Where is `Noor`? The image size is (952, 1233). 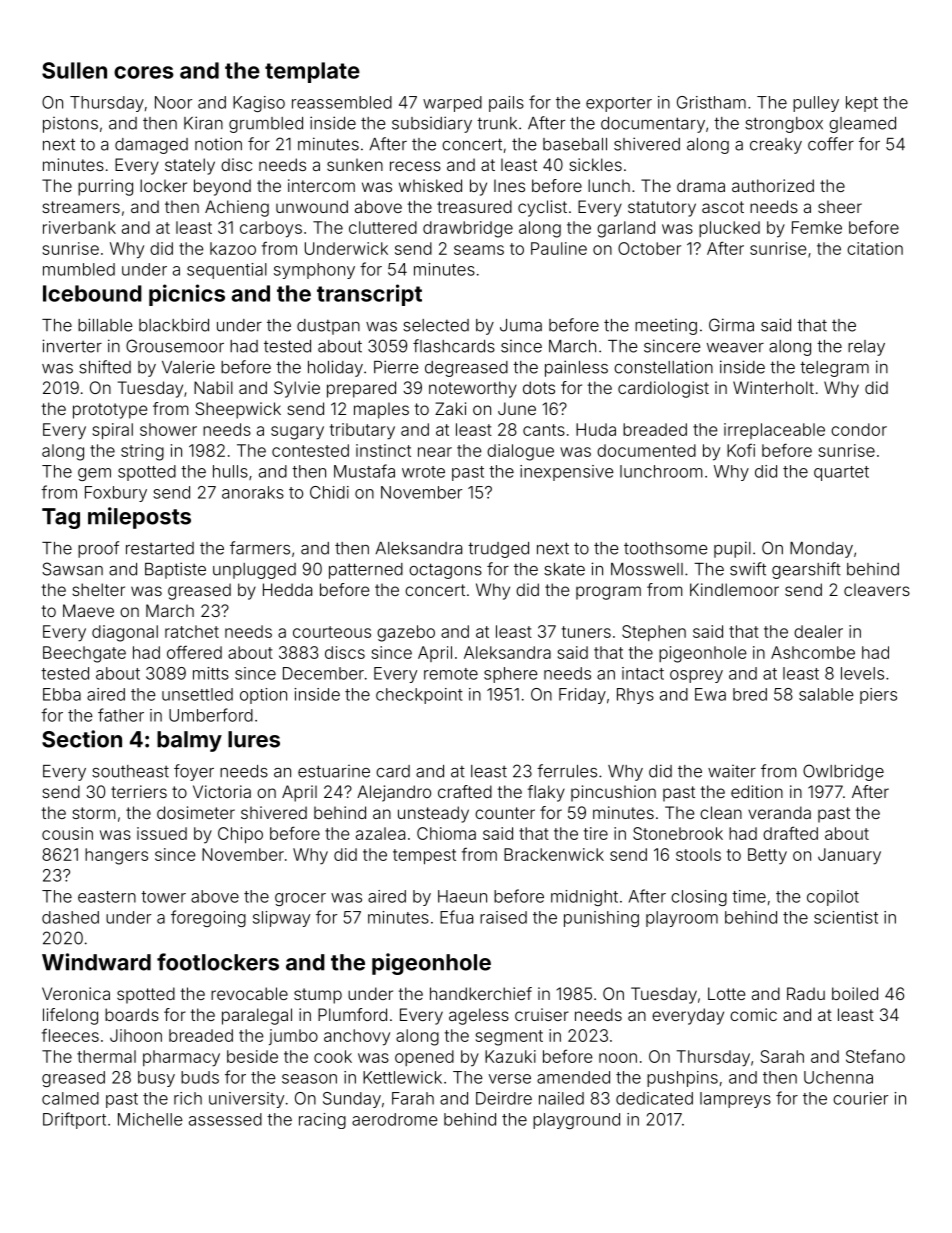
Noor is located at coordinates (173, 102).
